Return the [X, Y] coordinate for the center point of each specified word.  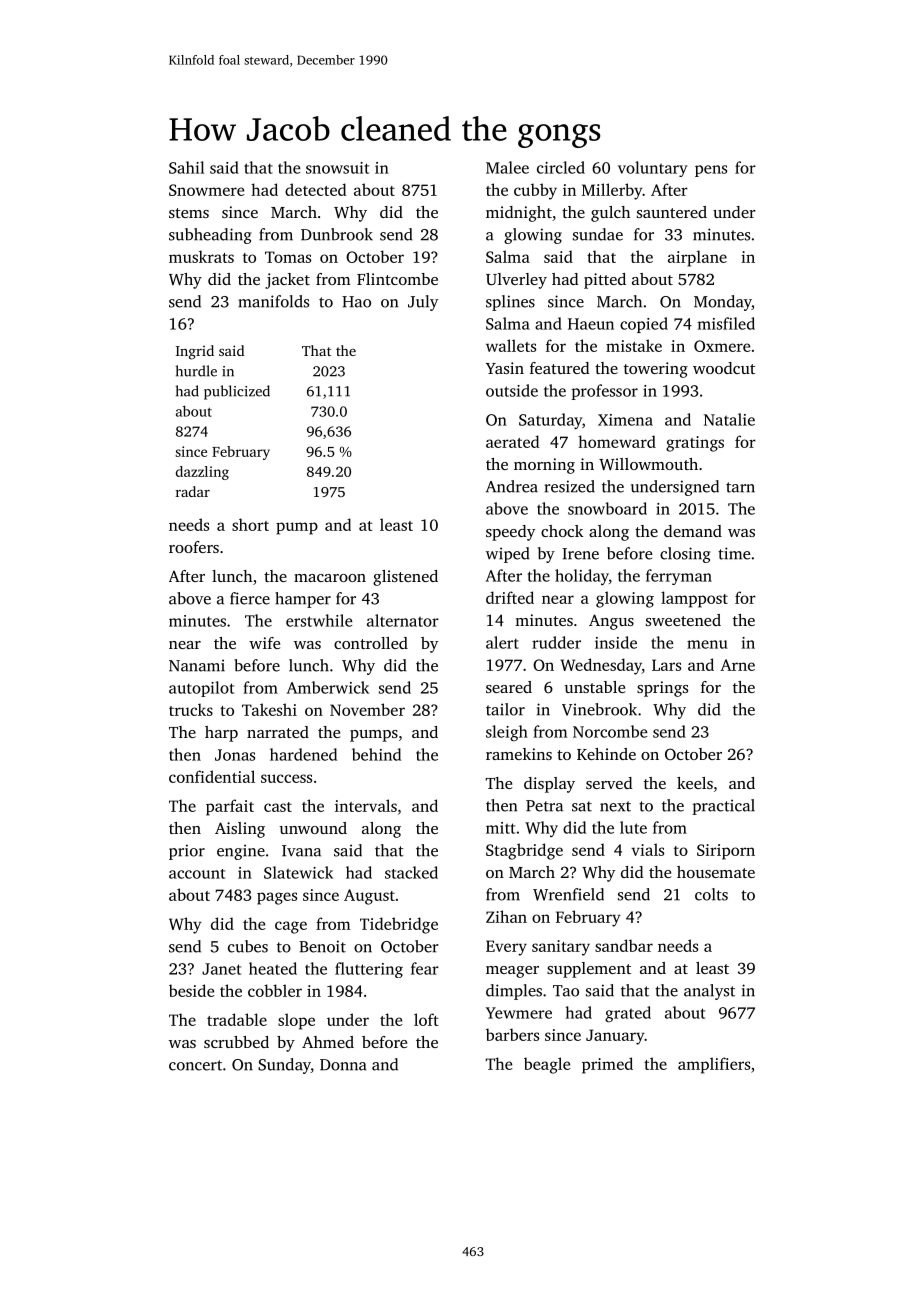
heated [273, 968]
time [734, 553]
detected [316, 189]
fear [425, 968]
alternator [403, 620]
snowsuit [337, 168]
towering [656, 370]
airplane [697, 258]
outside [512, 390]
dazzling [202, 473]
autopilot [201, 689]
